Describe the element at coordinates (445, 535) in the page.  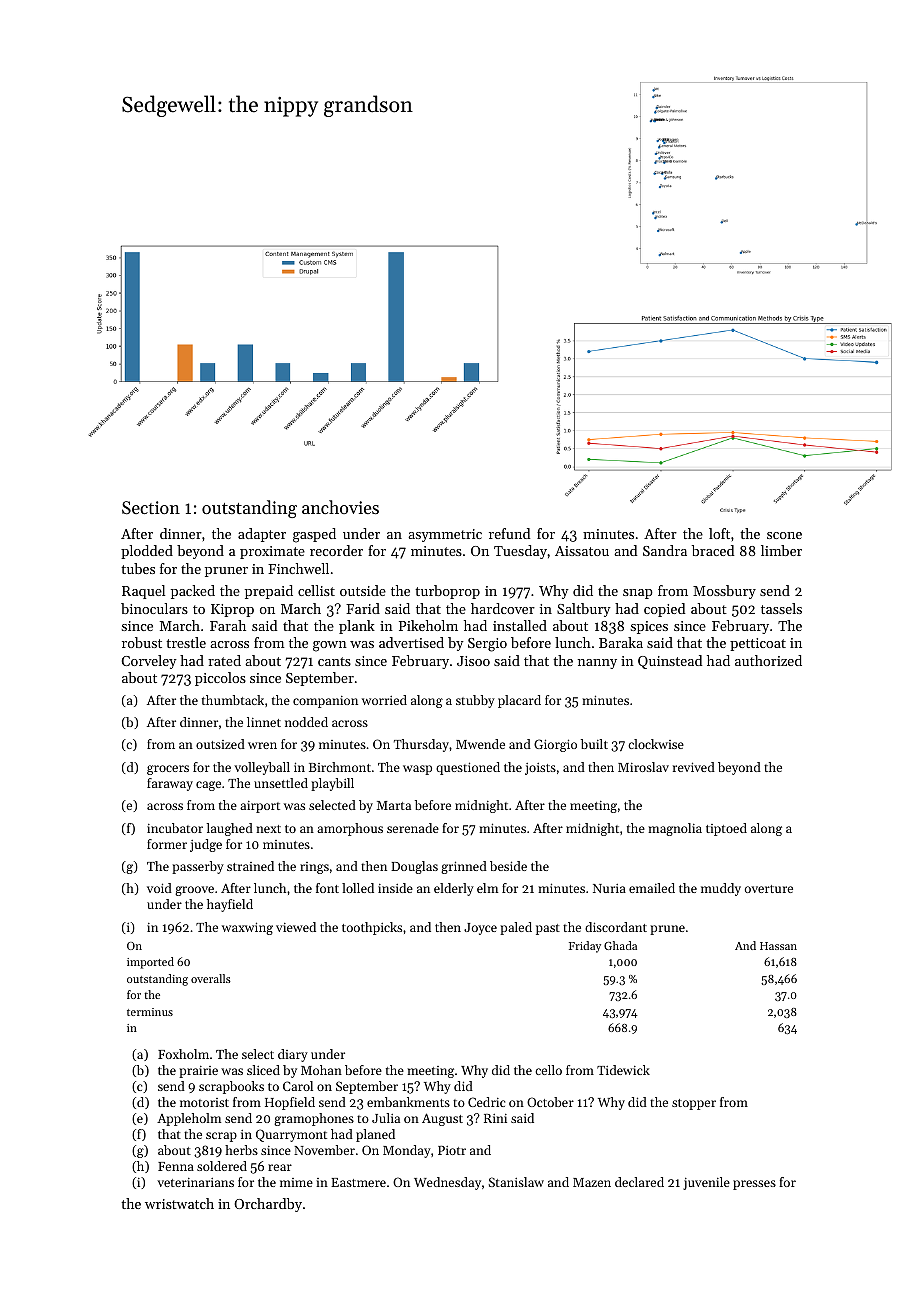
I see `asymmetric` at that location.
